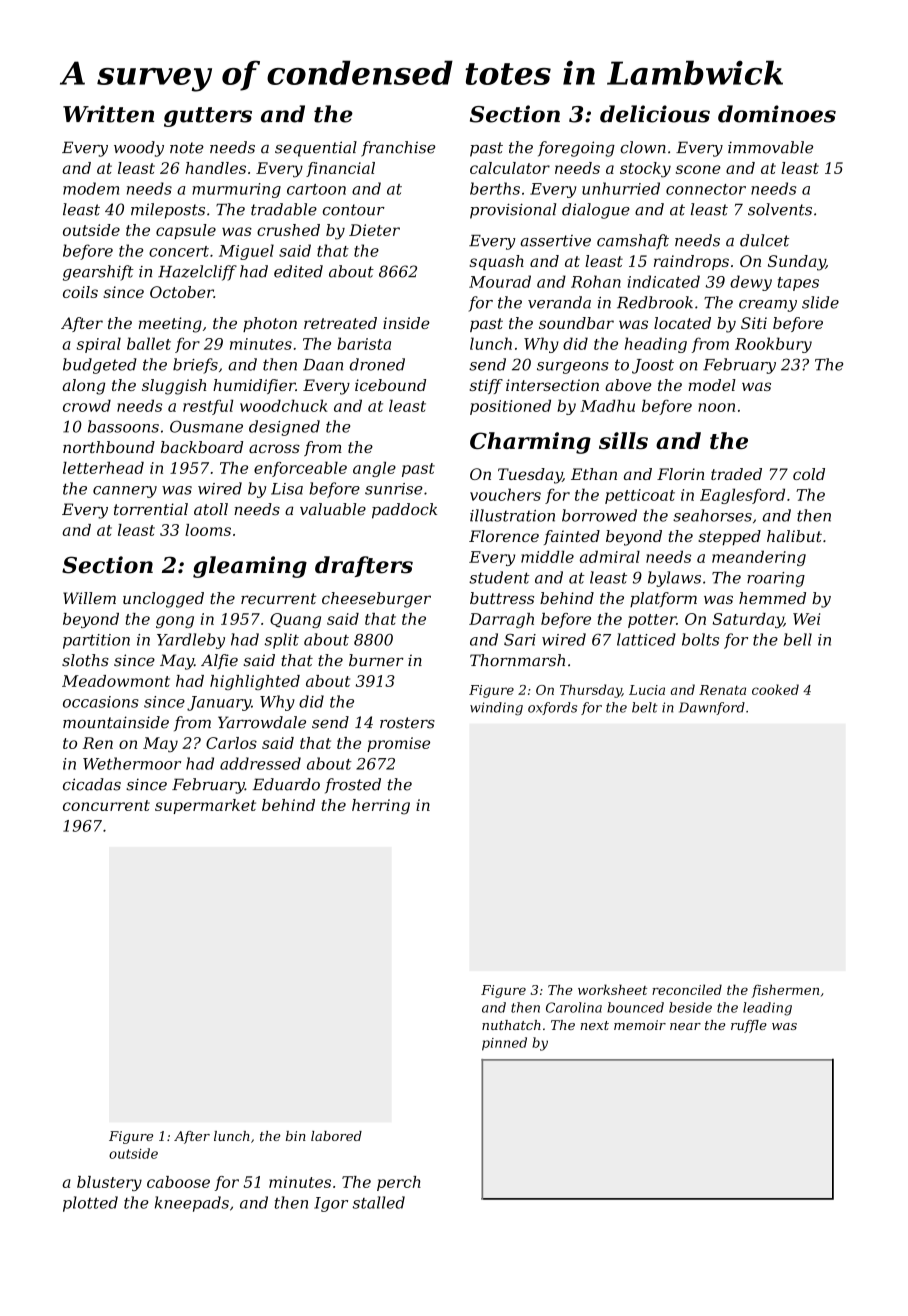  Describe the element at coordinates (106, 805) in the page. I see `concurrent` at that location.
